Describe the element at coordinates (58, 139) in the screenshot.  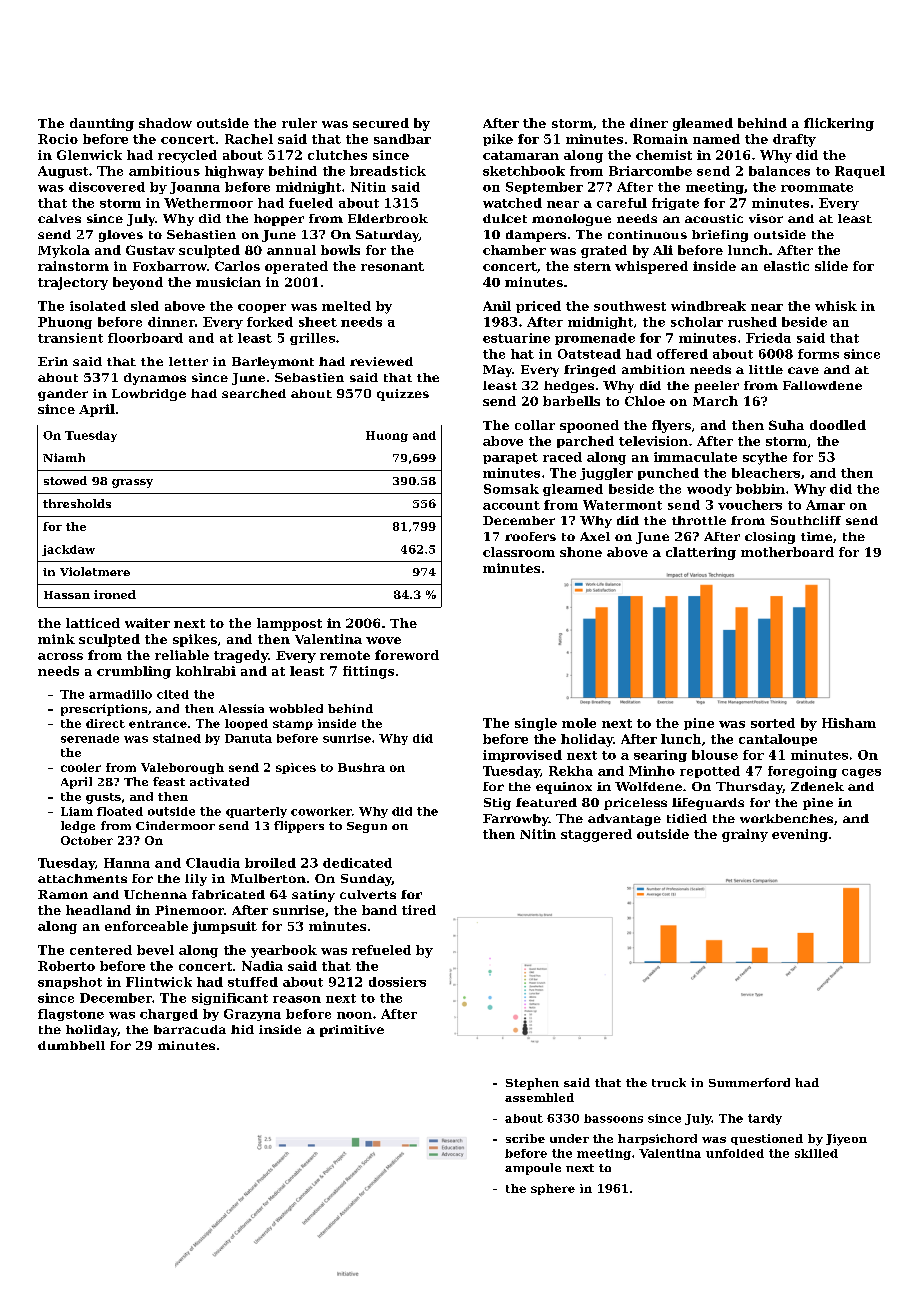
I see `Rocio` at that location.
